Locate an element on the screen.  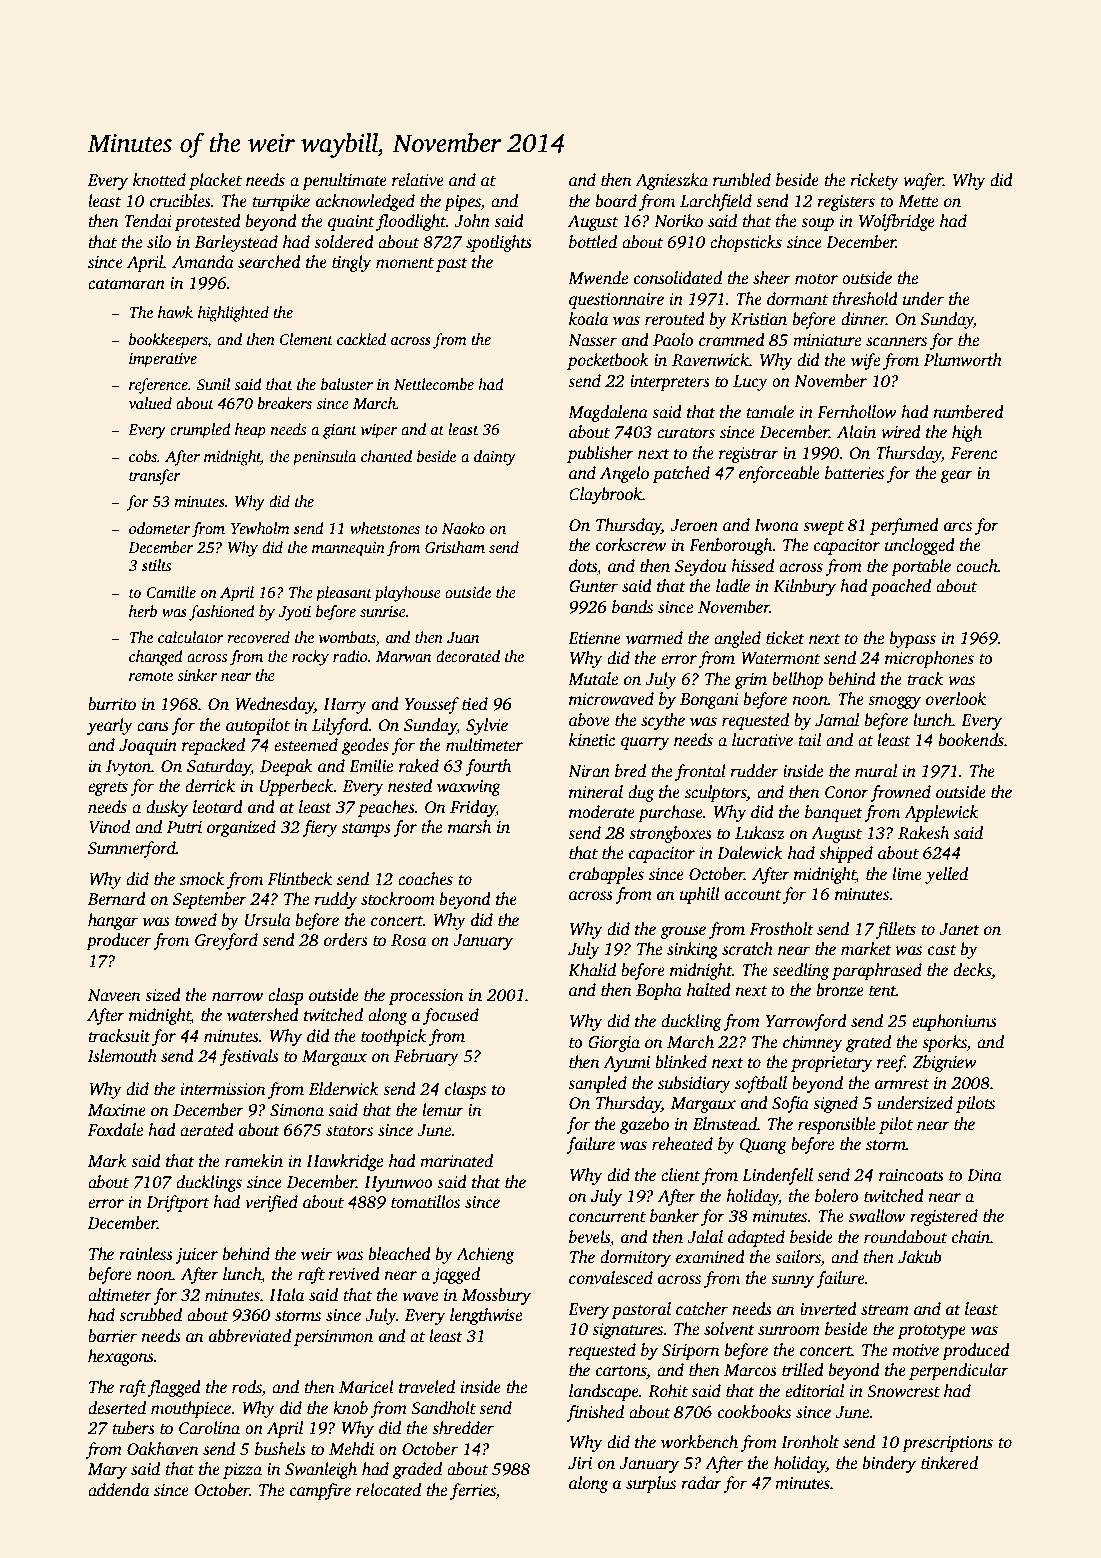
publisher is located at coordinates (600, 454).
